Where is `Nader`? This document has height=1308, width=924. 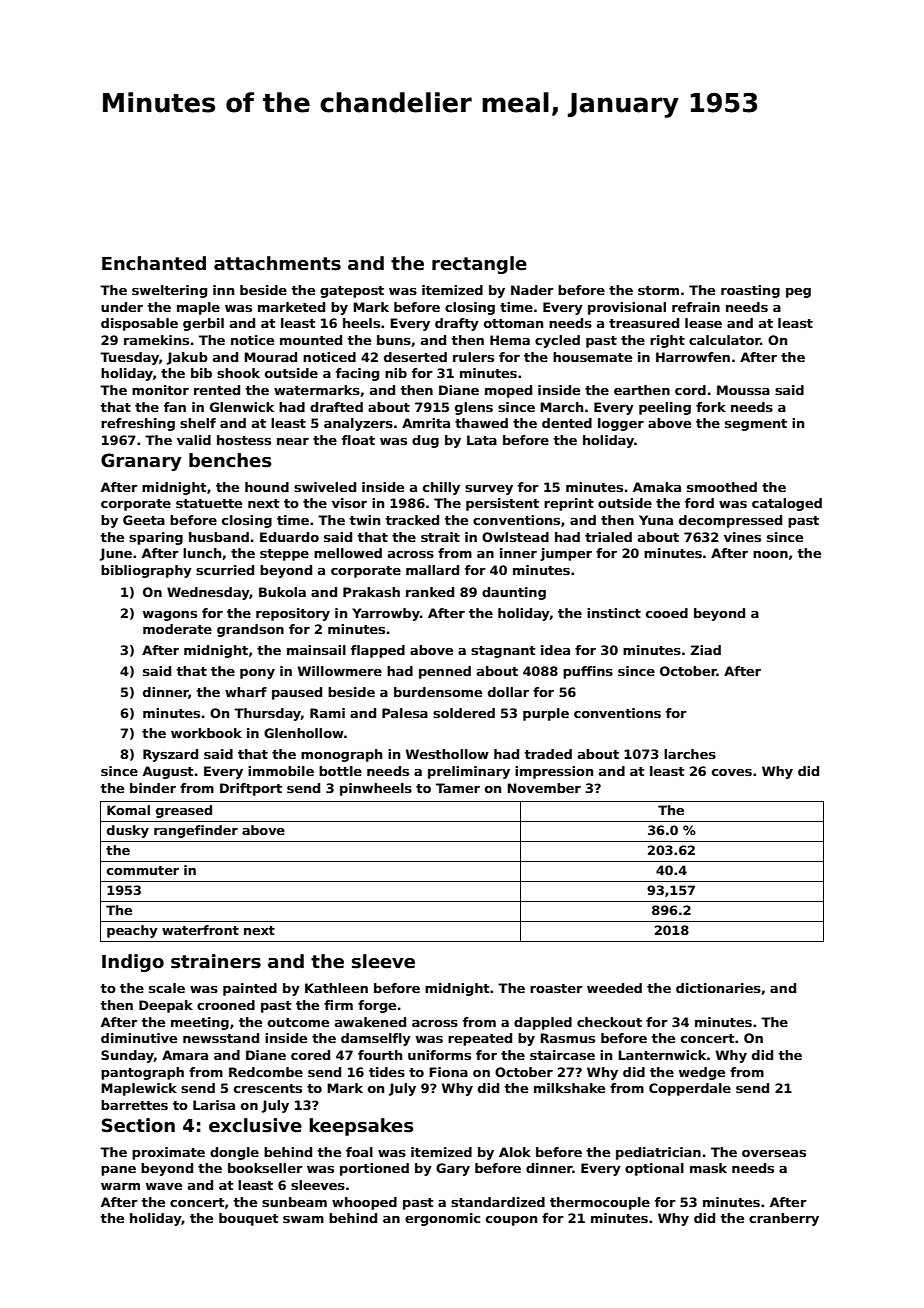 Nader is located at coordinates (532, 290).
